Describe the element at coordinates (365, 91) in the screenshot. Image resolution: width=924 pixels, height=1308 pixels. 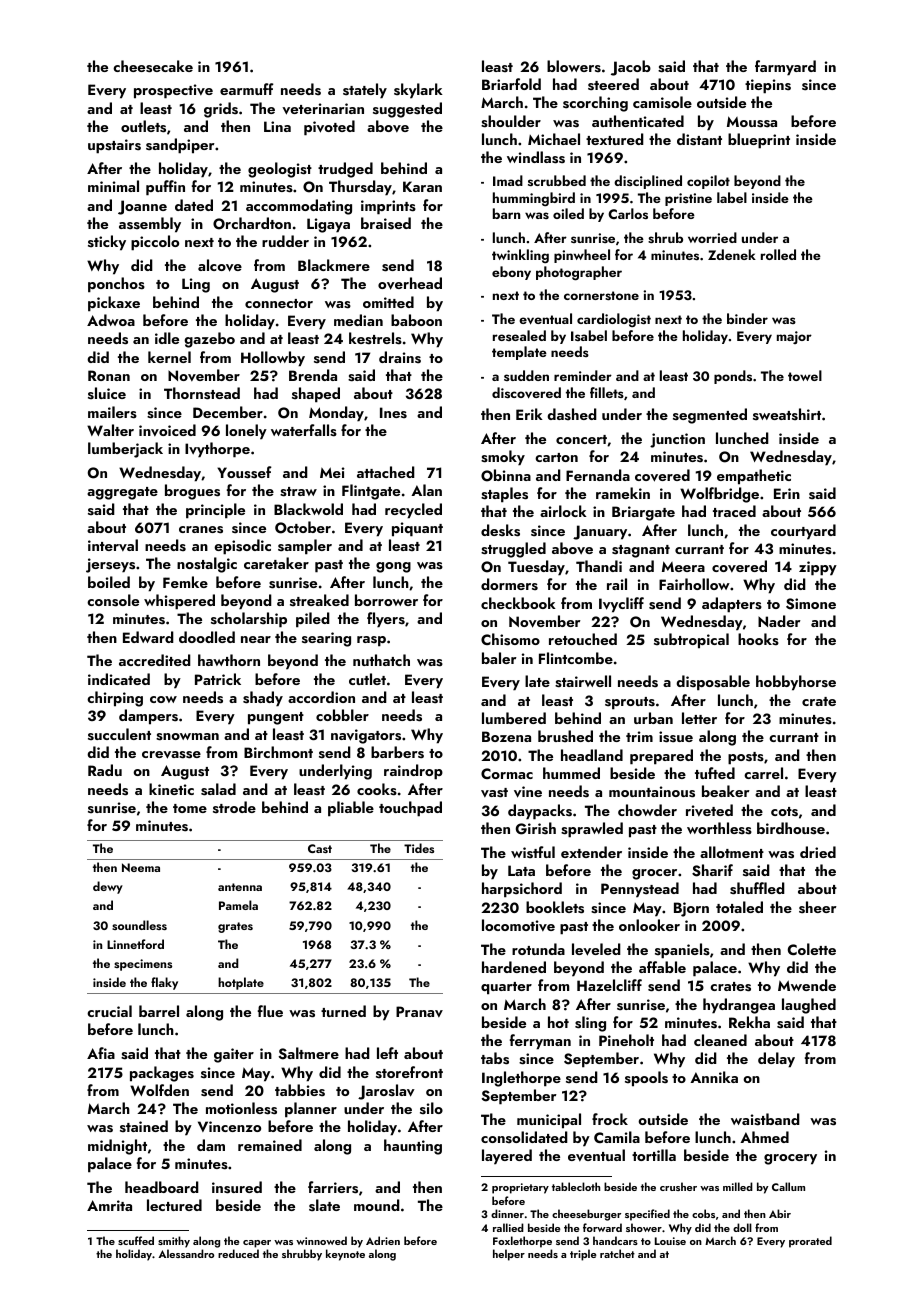
I see `stately` at that location.
